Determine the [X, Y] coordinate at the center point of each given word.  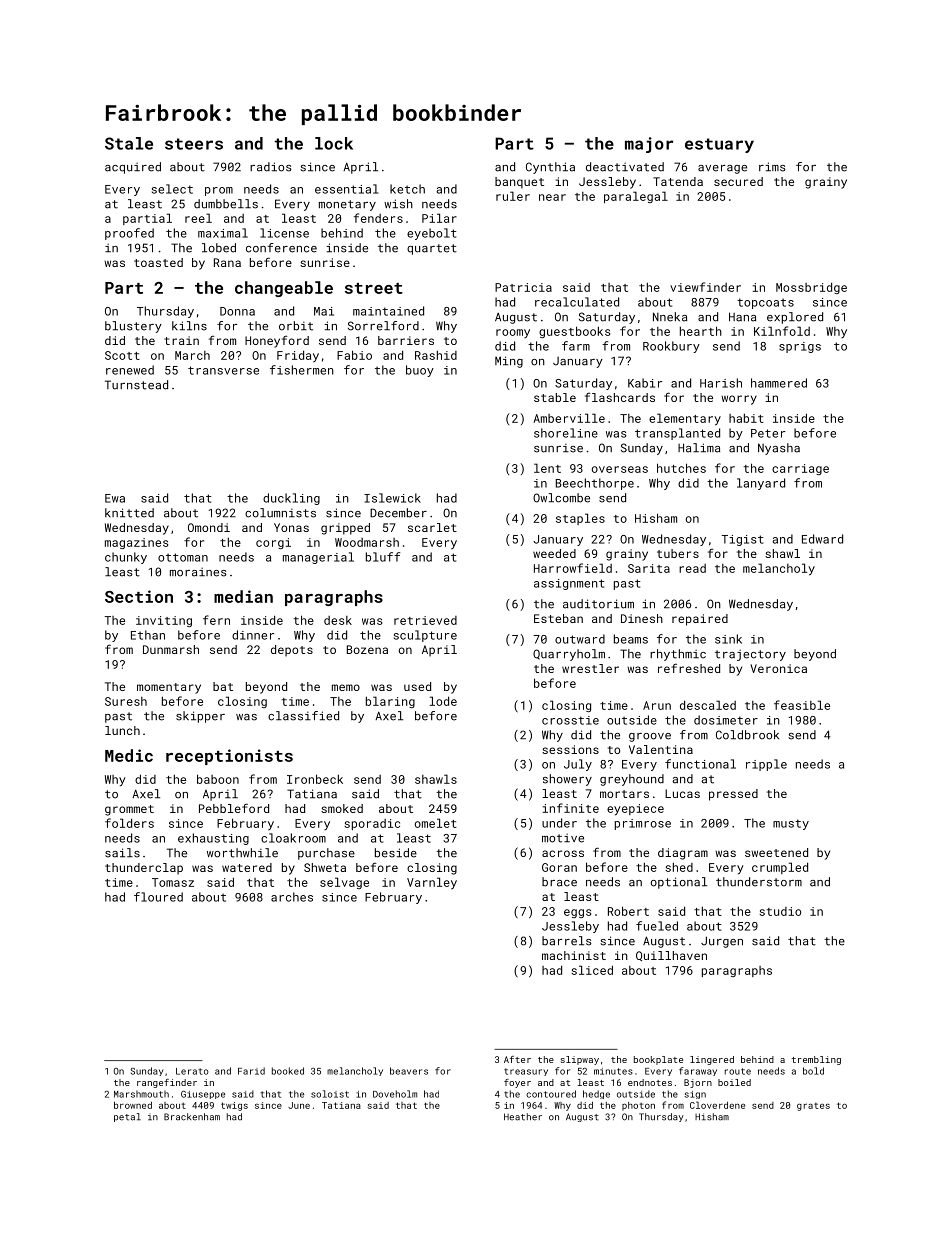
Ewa [115, 498]
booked [288, 1071]
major [649, 145]
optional [679, 883]
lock [334, 143]
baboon [218, 779]
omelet [435, 823]
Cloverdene [717, 1105]
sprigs [800, 347]
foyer [517, 1083]
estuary [719, 145]
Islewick [392, 498]
